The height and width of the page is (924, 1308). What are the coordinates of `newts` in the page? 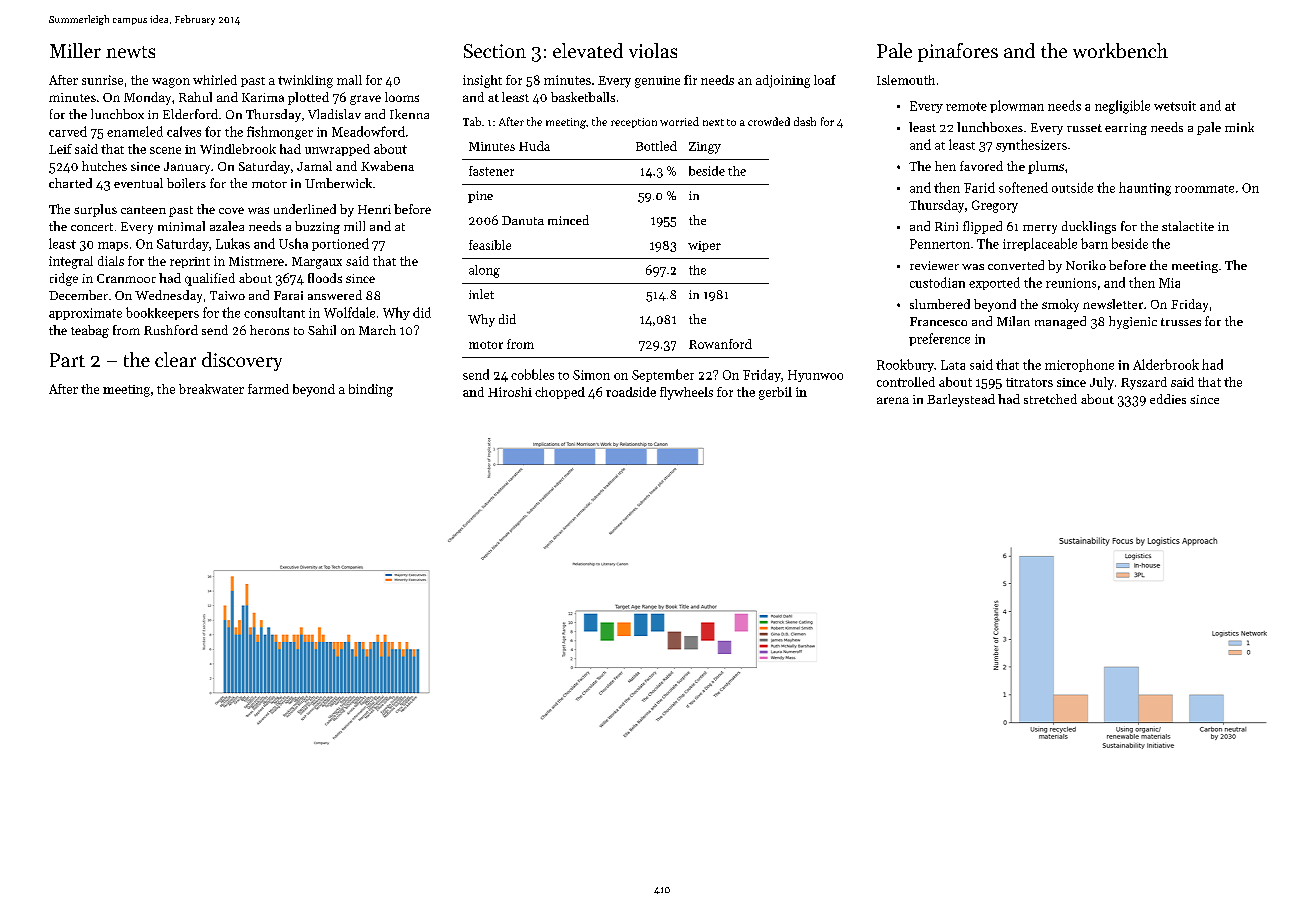 It's located at (130, 52).
